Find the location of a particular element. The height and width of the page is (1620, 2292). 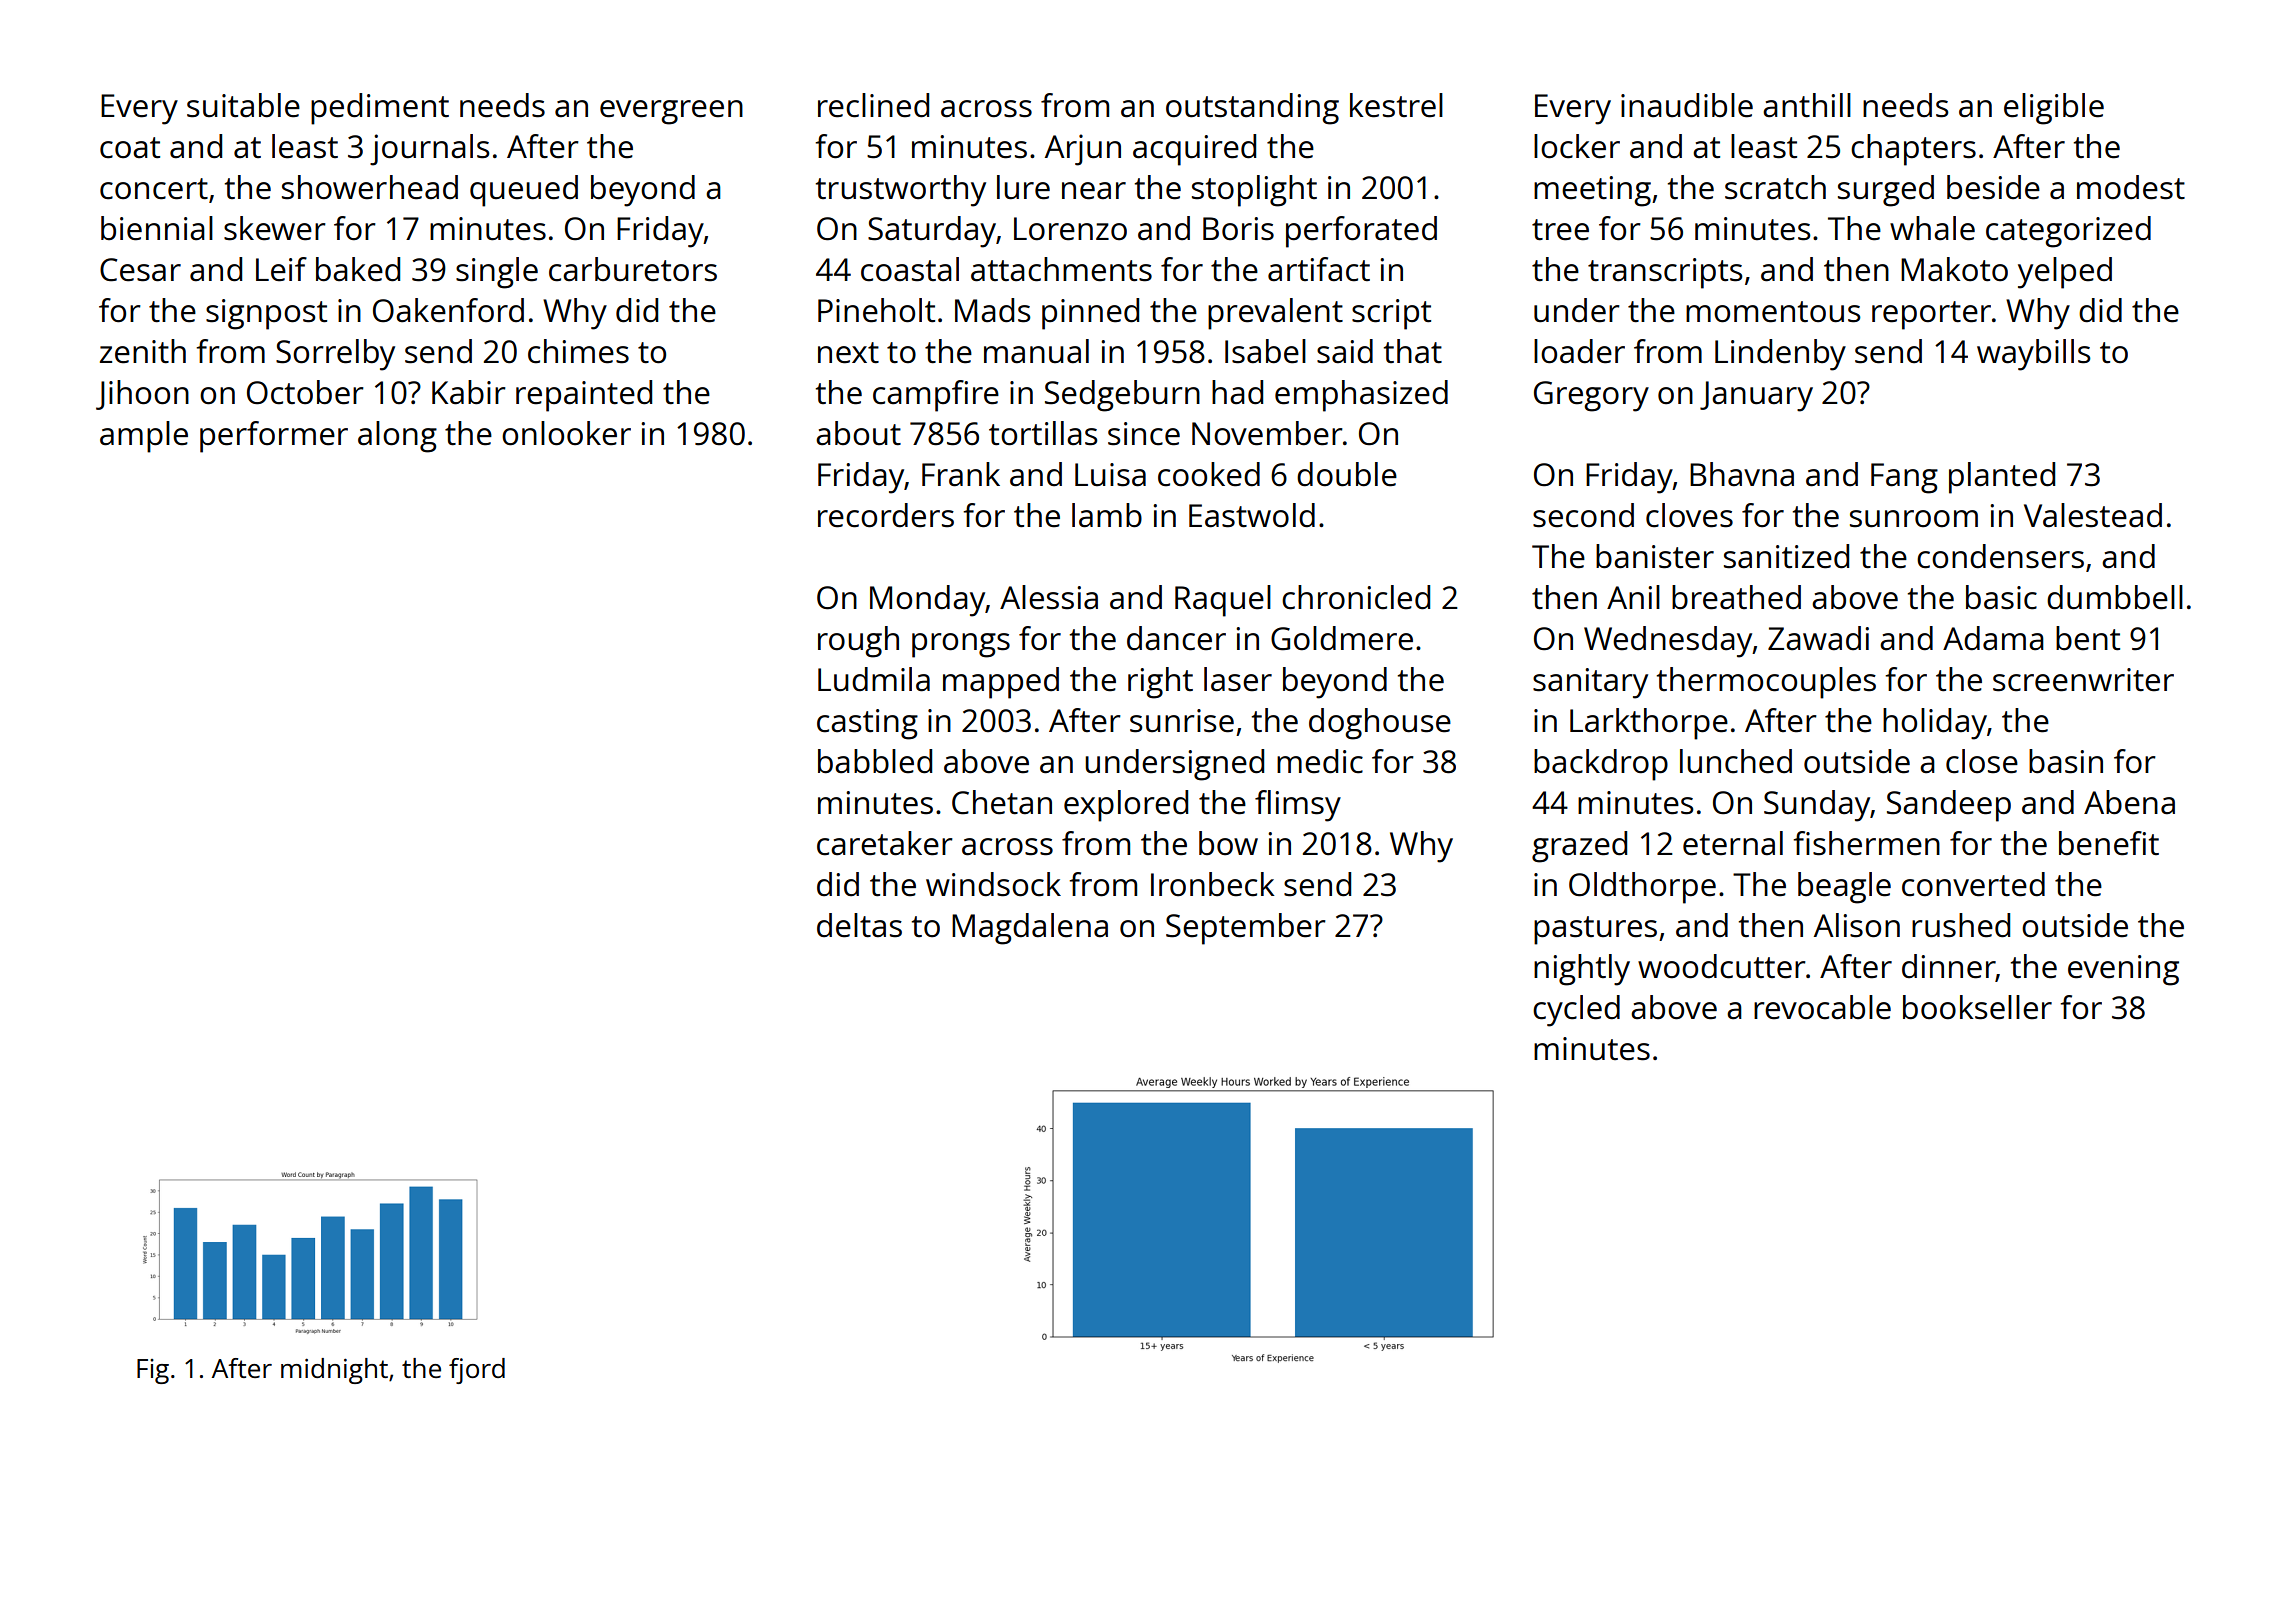

revocable is located at coordinates (1822, 1007).
